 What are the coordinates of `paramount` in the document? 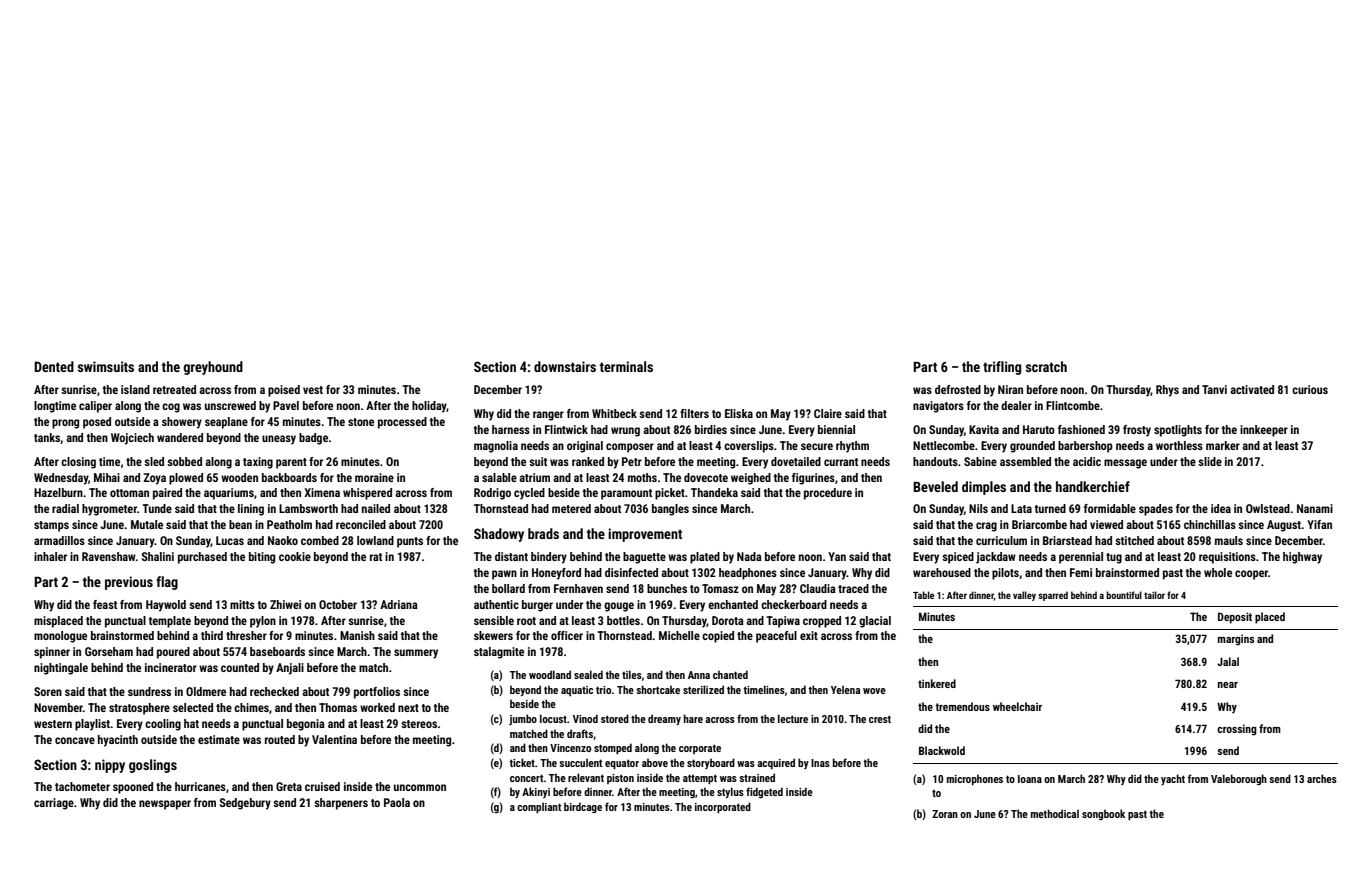 It's located at (626, 494).
